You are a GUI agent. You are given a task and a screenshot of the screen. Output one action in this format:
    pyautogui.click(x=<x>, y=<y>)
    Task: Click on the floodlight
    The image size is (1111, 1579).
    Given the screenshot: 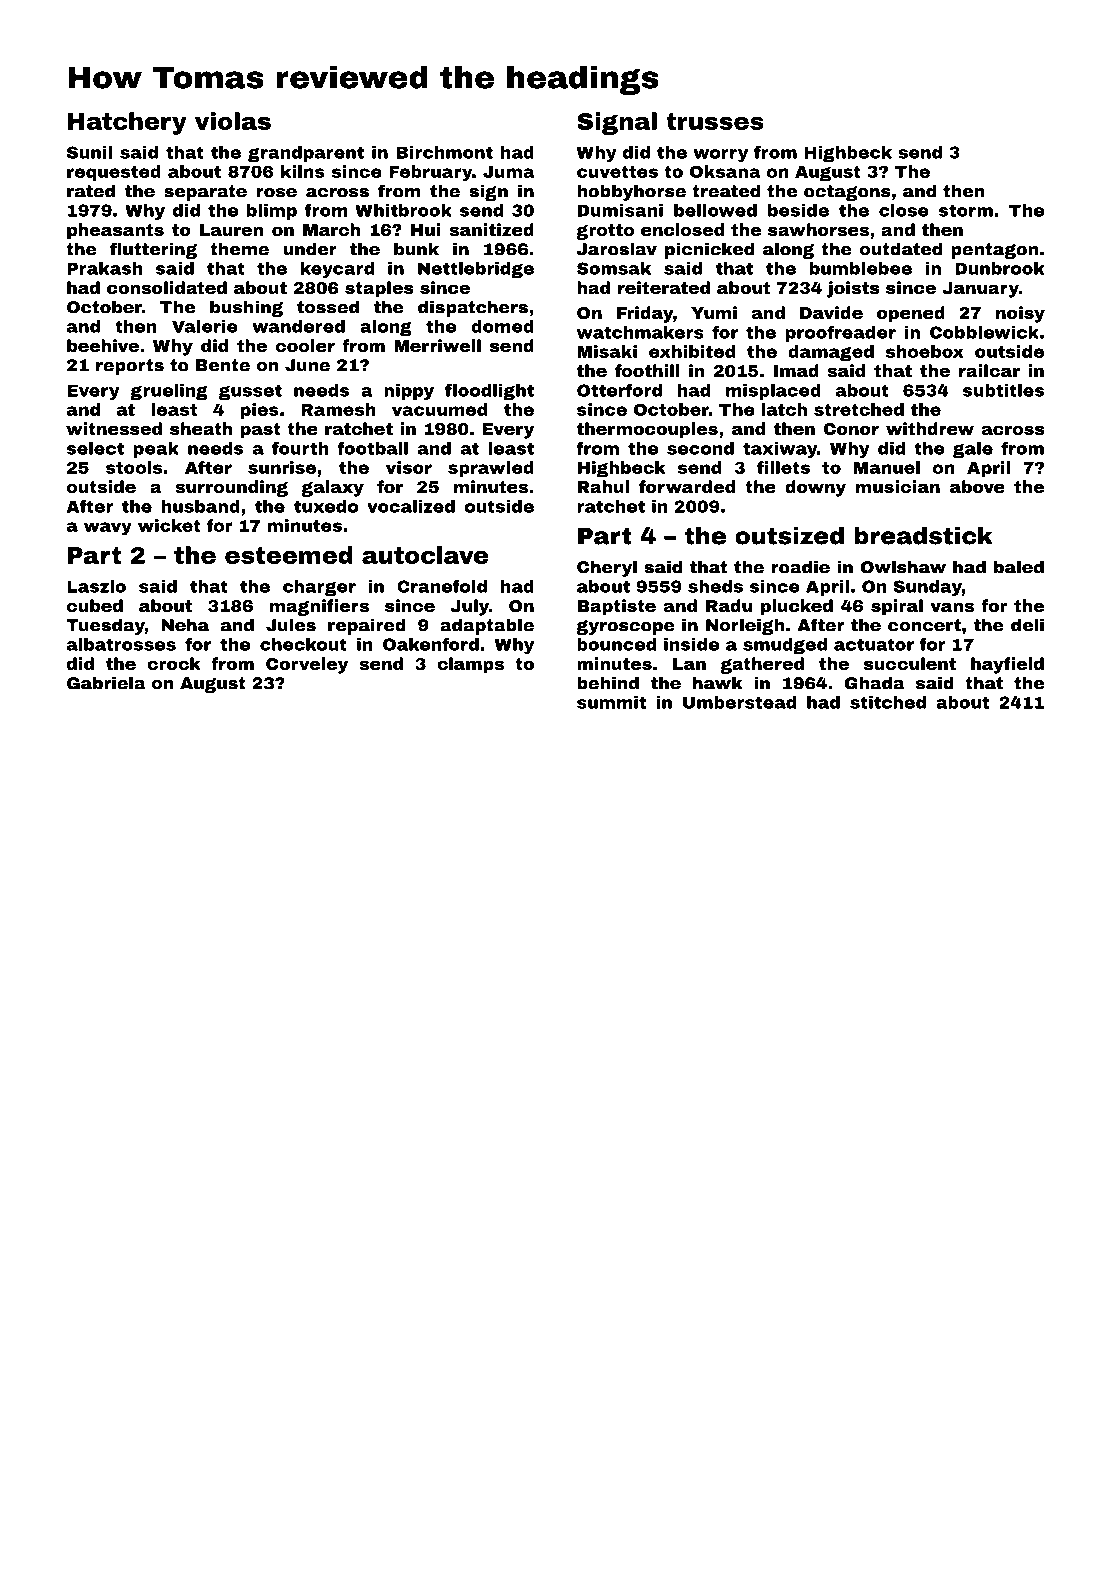 What is the action you would take?
    pyautogui.click(x=489, y=392)
